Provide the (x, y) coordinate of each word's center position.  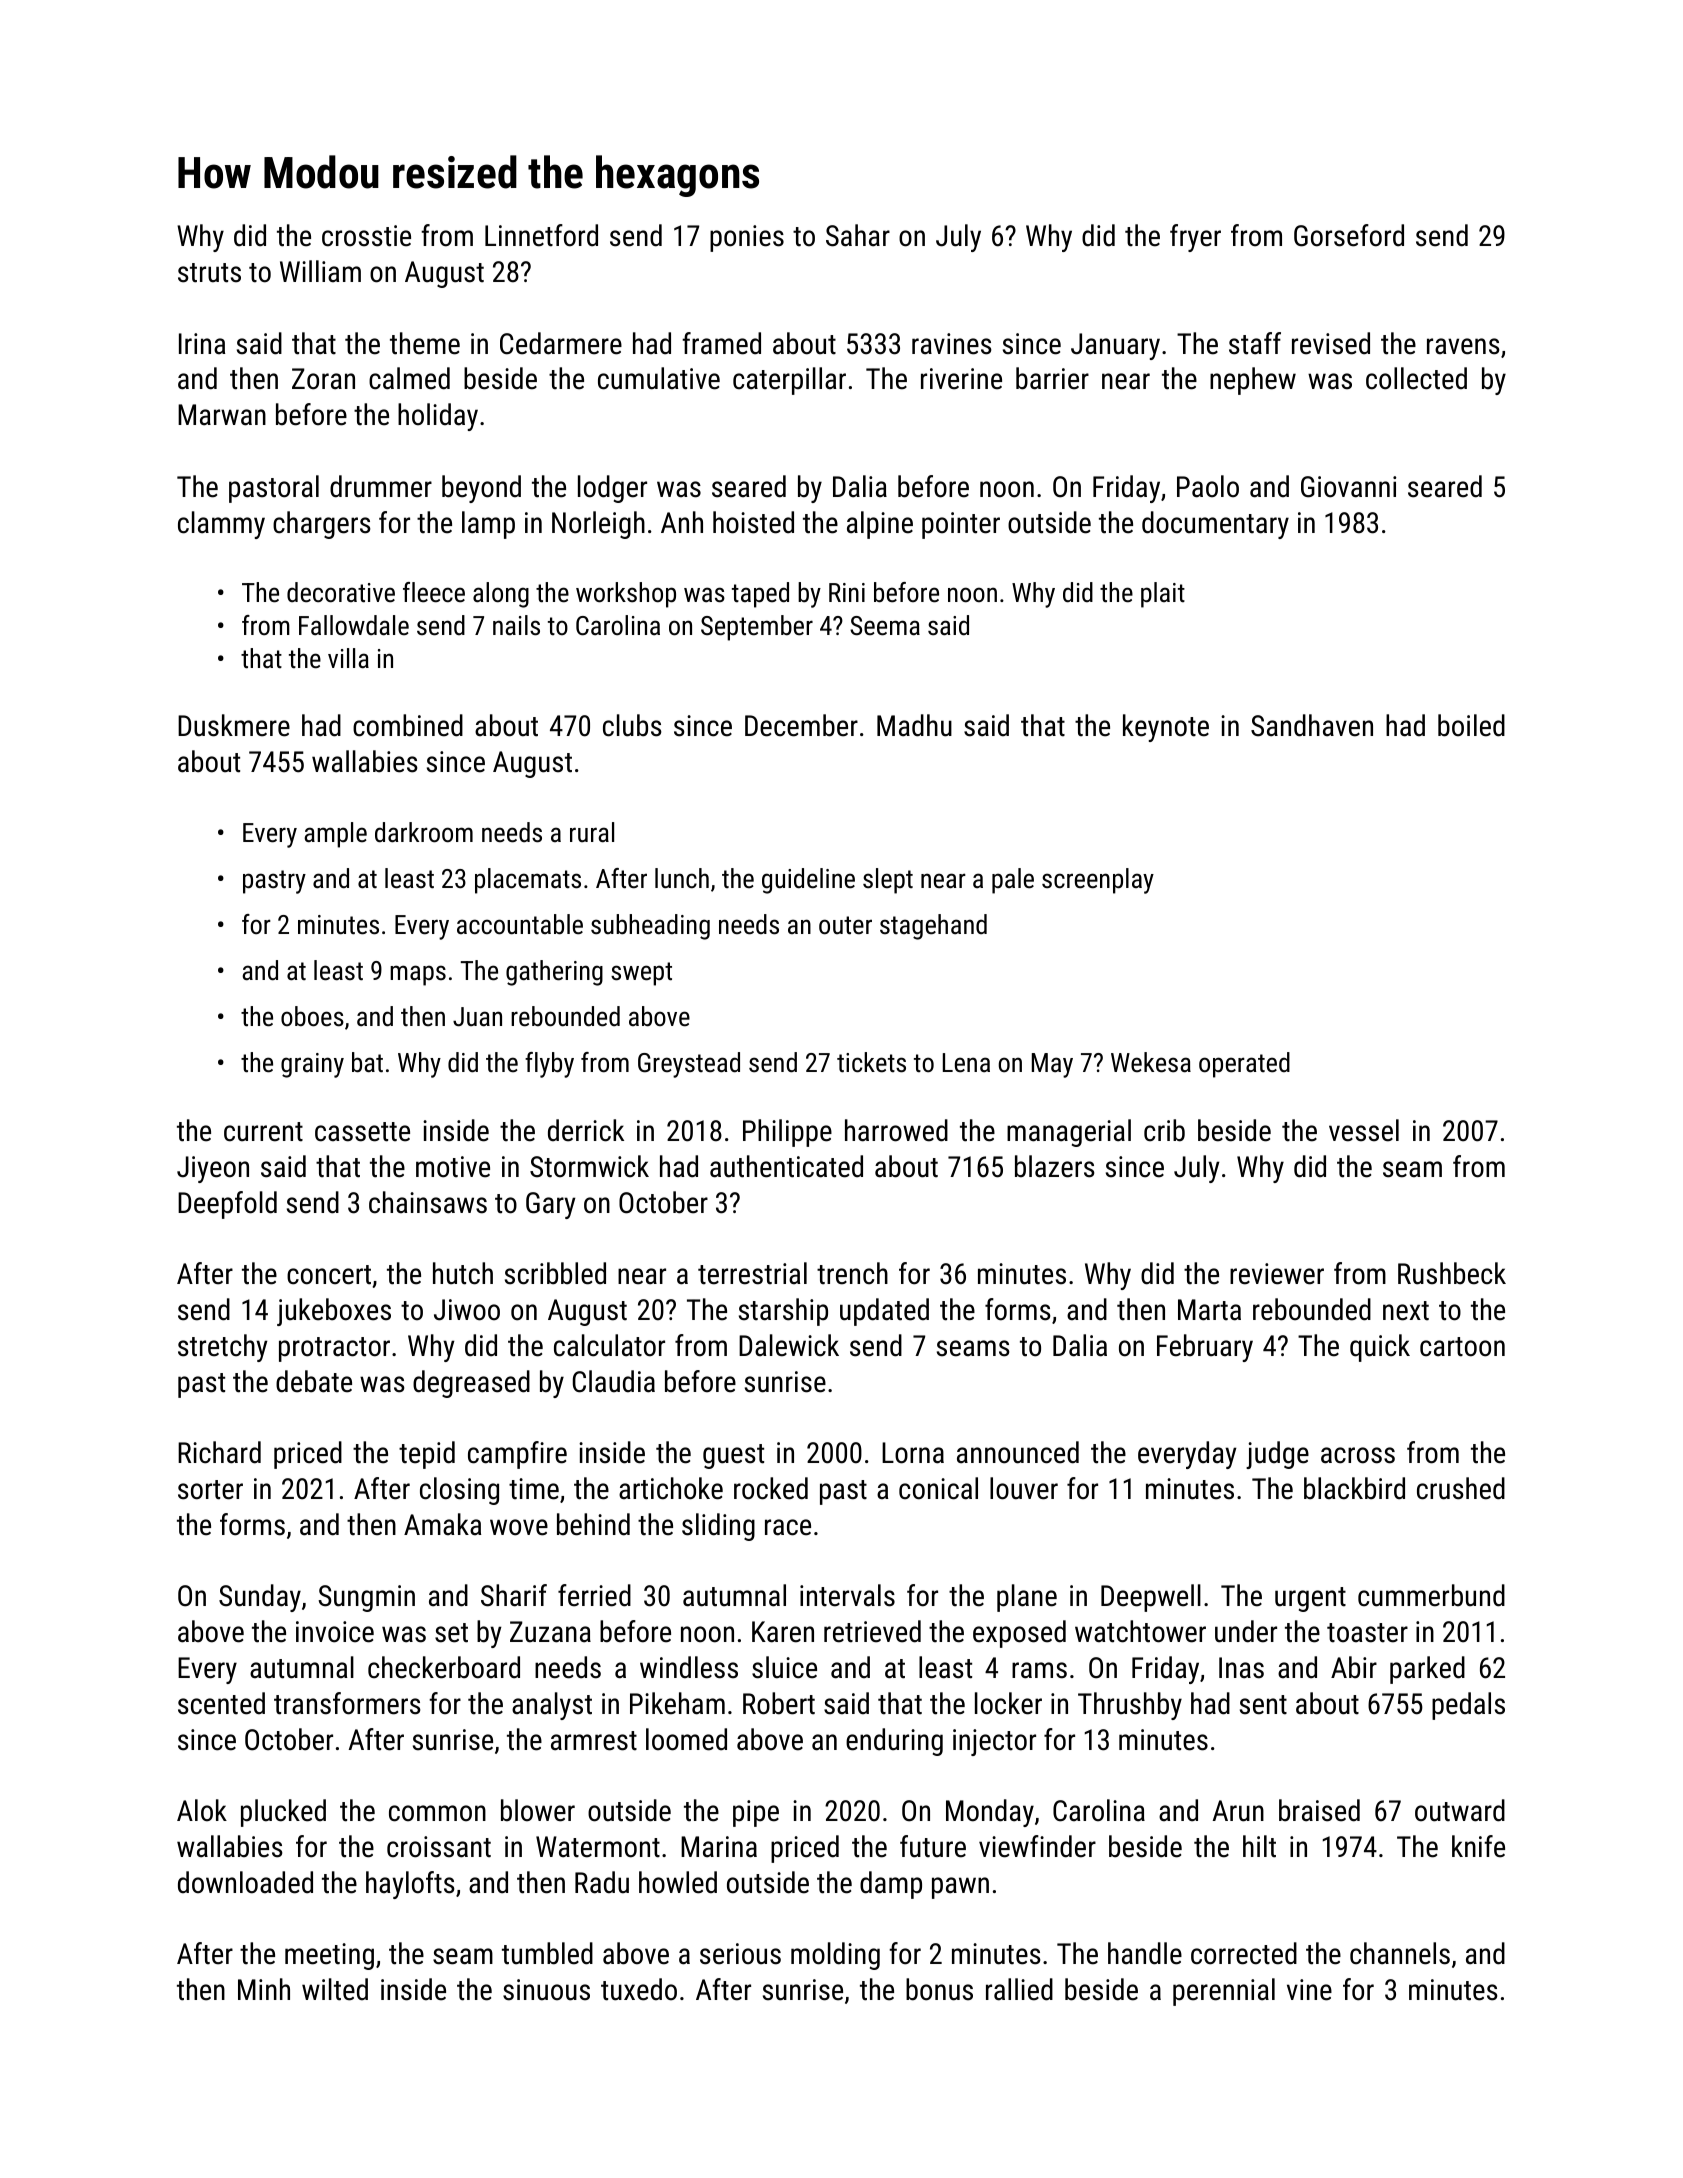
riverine (961, 379)
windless (689, 1667)
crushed (1461, 1488)
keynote (1166, 728)
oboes (312, 1016)
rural (592, 832)
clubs (632, 725)
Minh (264, 1989)
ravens (1463, 346)
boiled (1471, 725)
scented (221, 1703)
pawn (960, 1888)
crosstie (366, 236)
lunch (682, 878)
